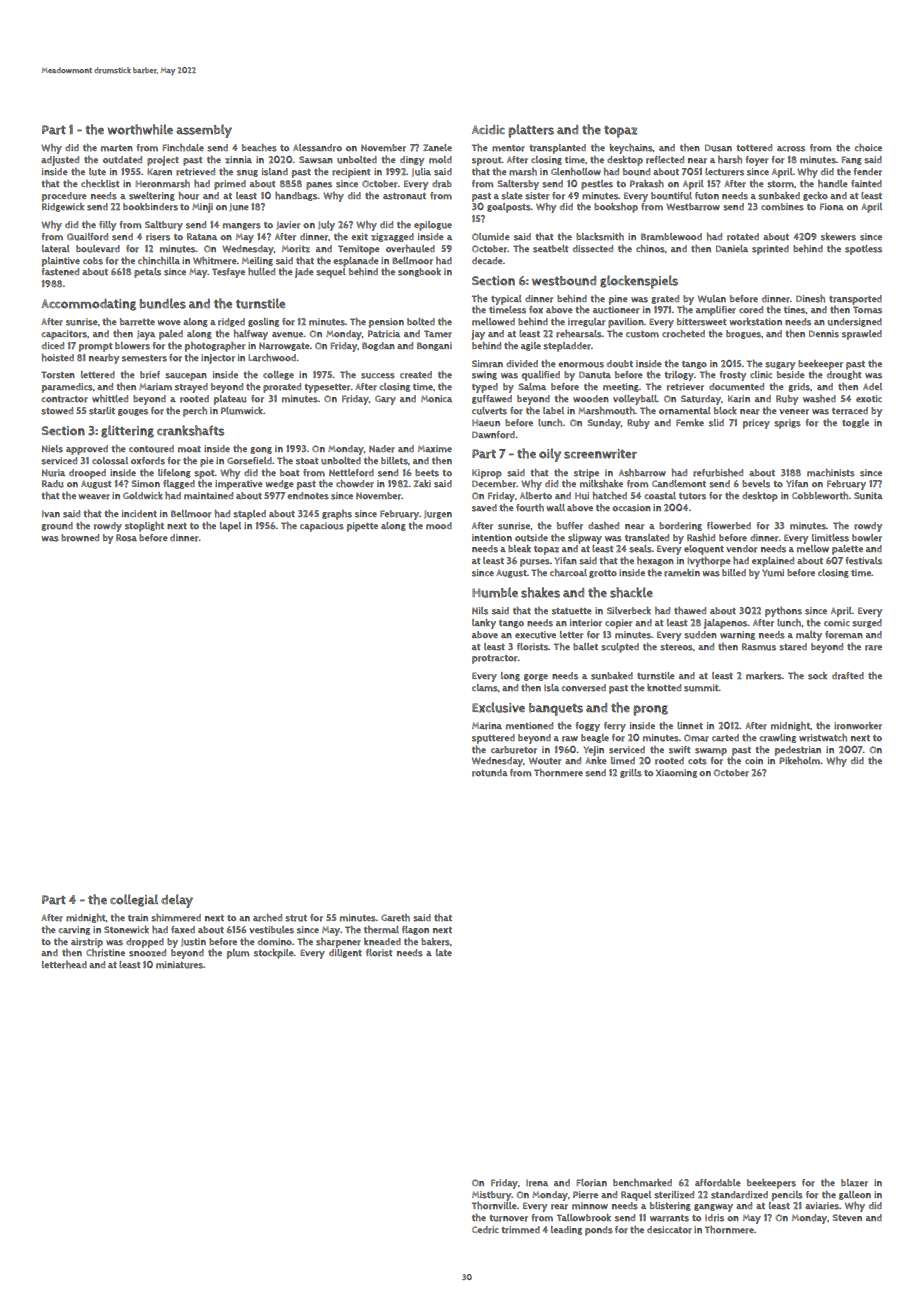  Describe the element at coordinates (208, 496) in the page. I see `maintained` at that location.
